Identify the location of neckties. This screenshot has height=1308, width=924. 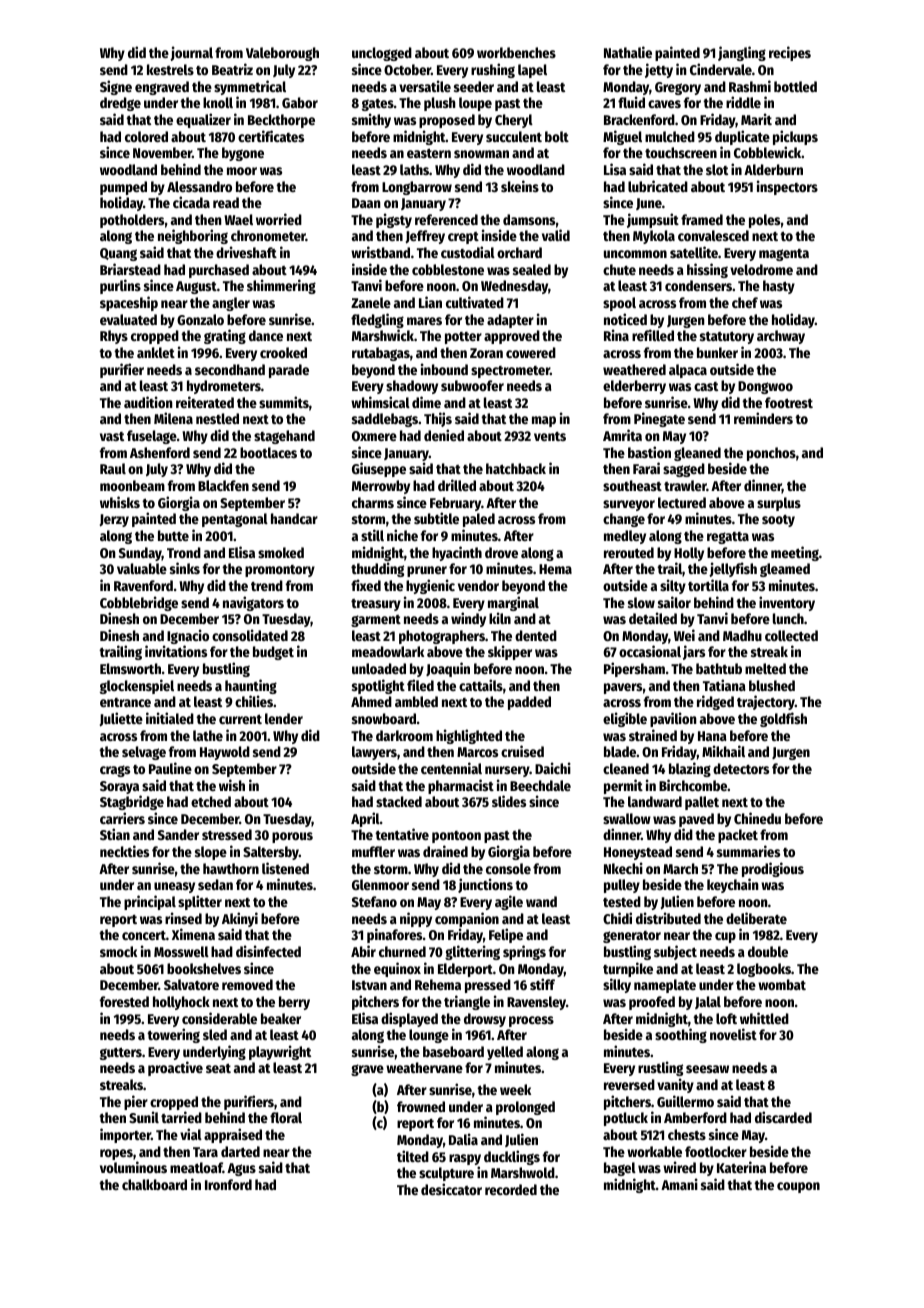
(124, 851).
